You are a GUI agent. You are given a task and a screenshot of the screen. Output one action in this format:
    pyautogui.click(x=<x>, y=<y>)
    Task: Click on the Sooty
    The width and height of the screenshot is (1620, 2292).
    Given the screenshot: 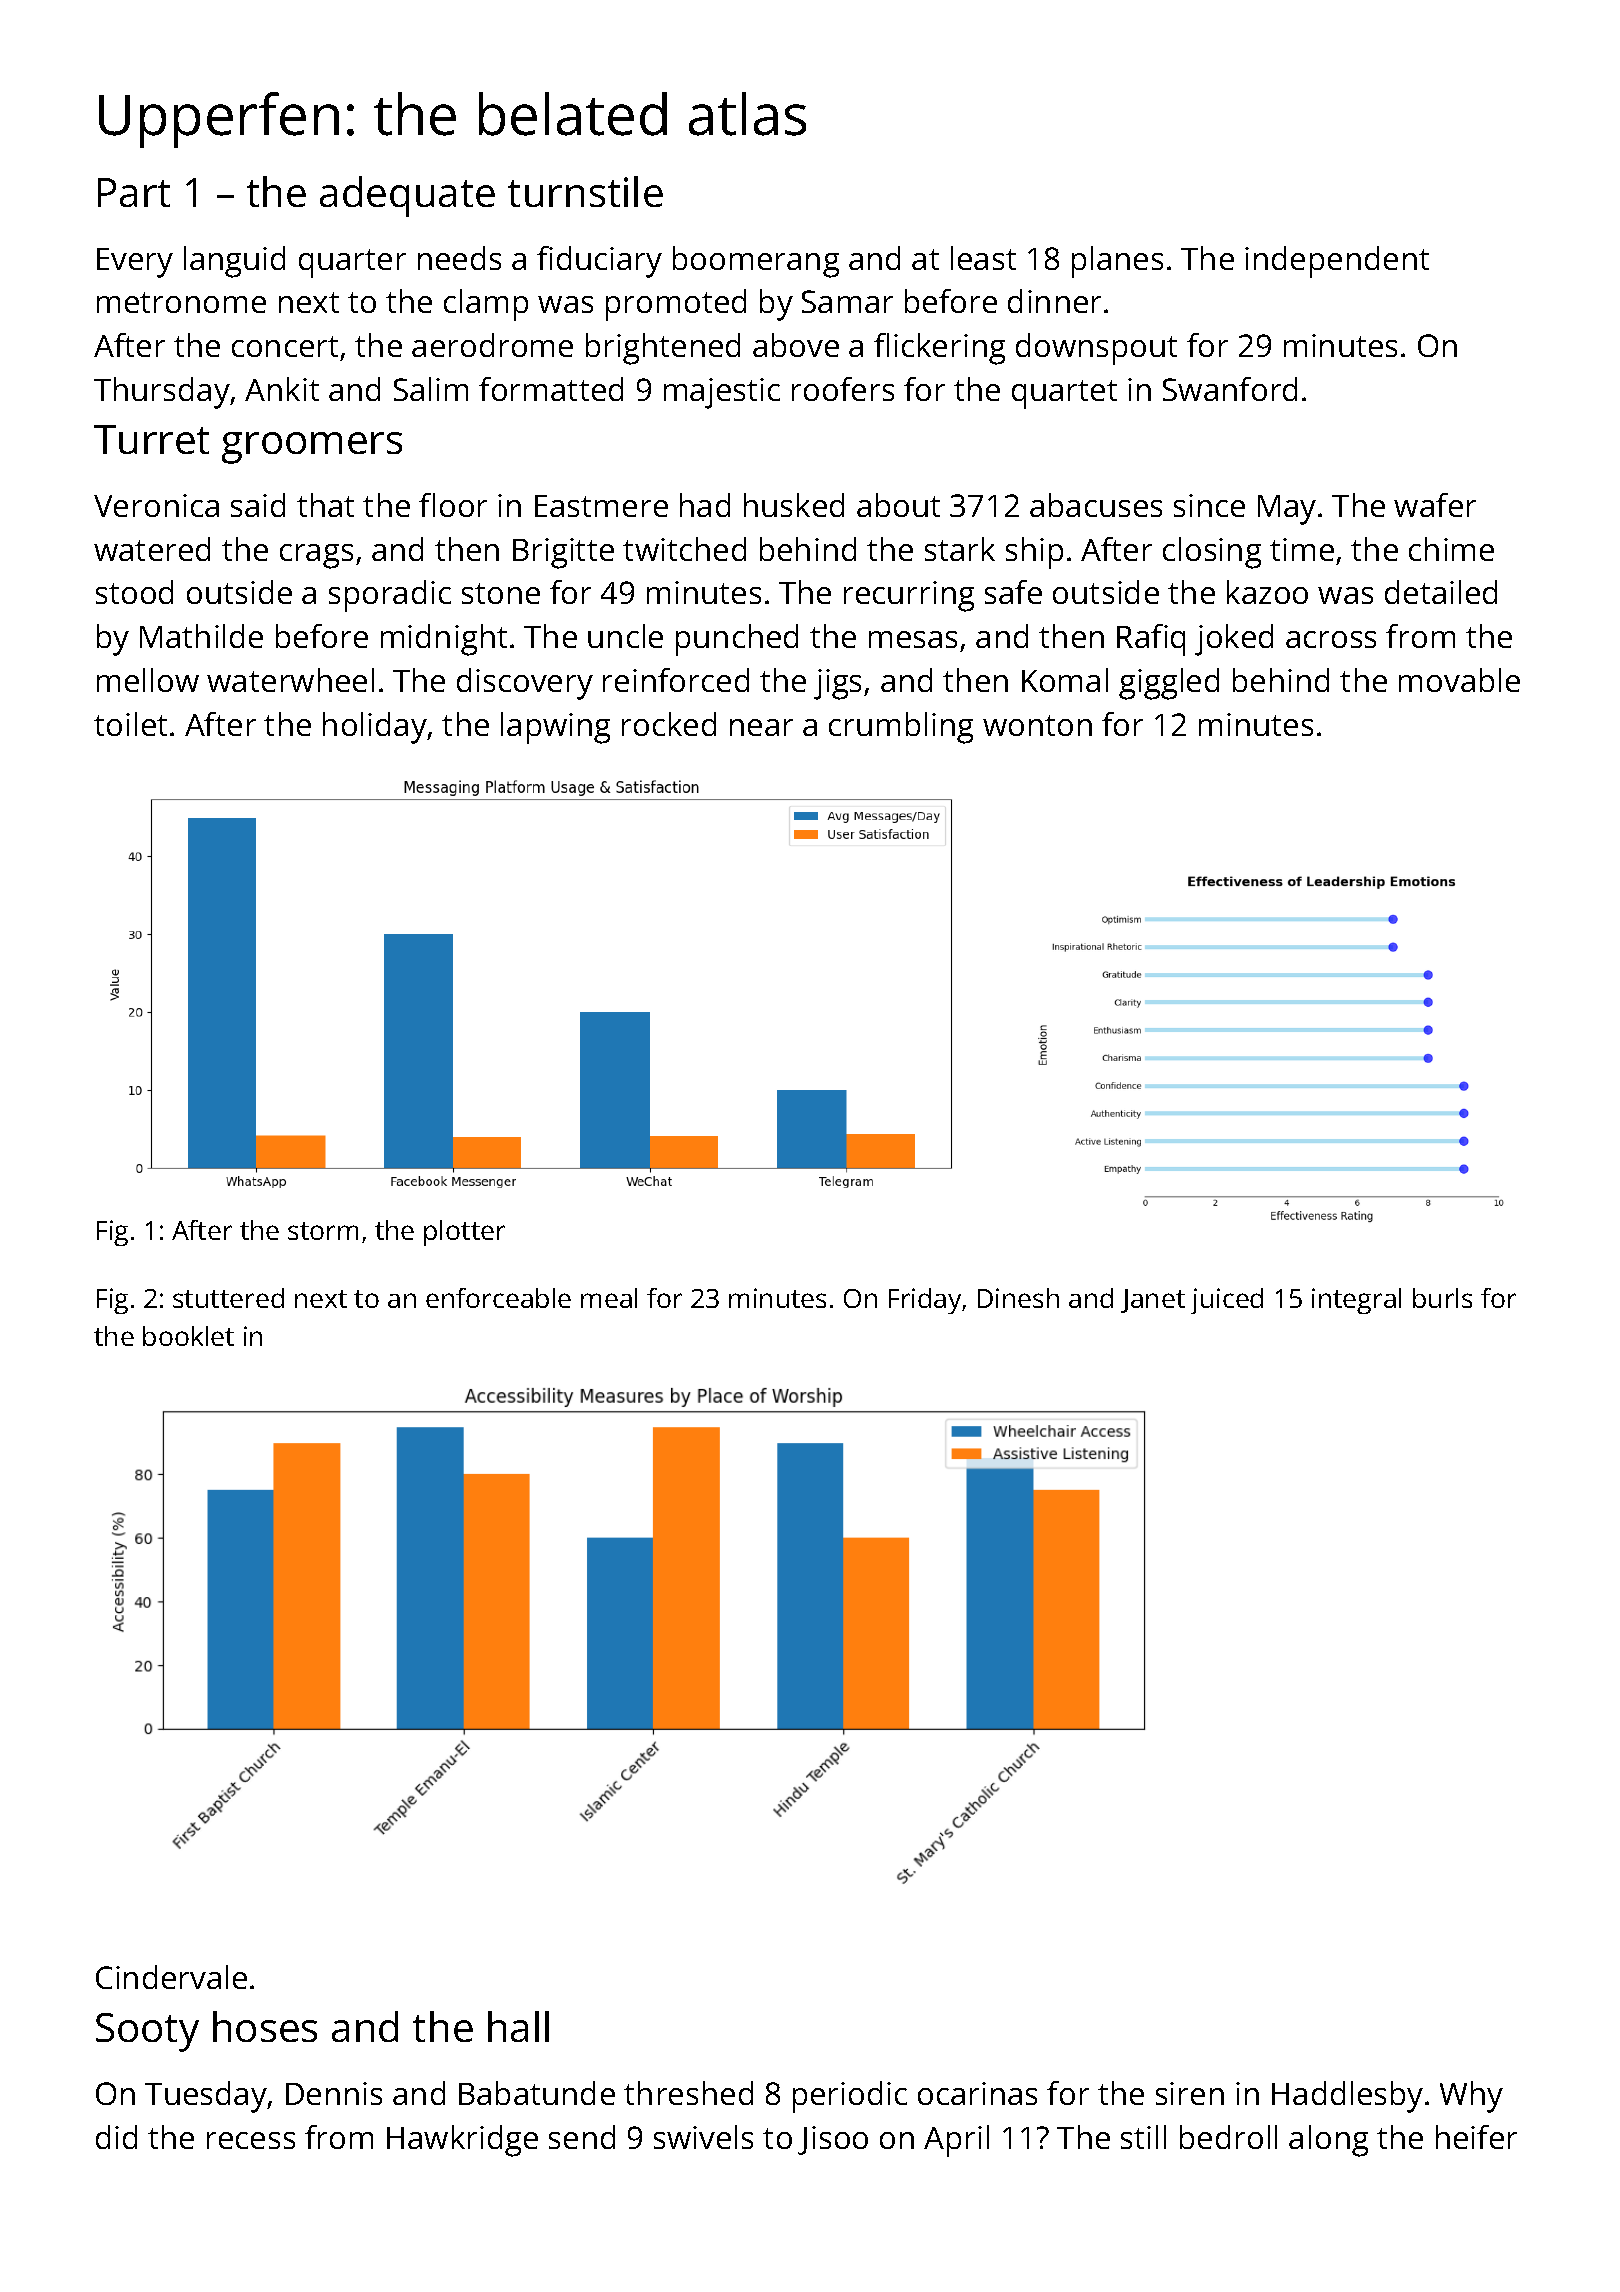 What is the action you would take?
    pyautogui.click(x=147, y=2032)
